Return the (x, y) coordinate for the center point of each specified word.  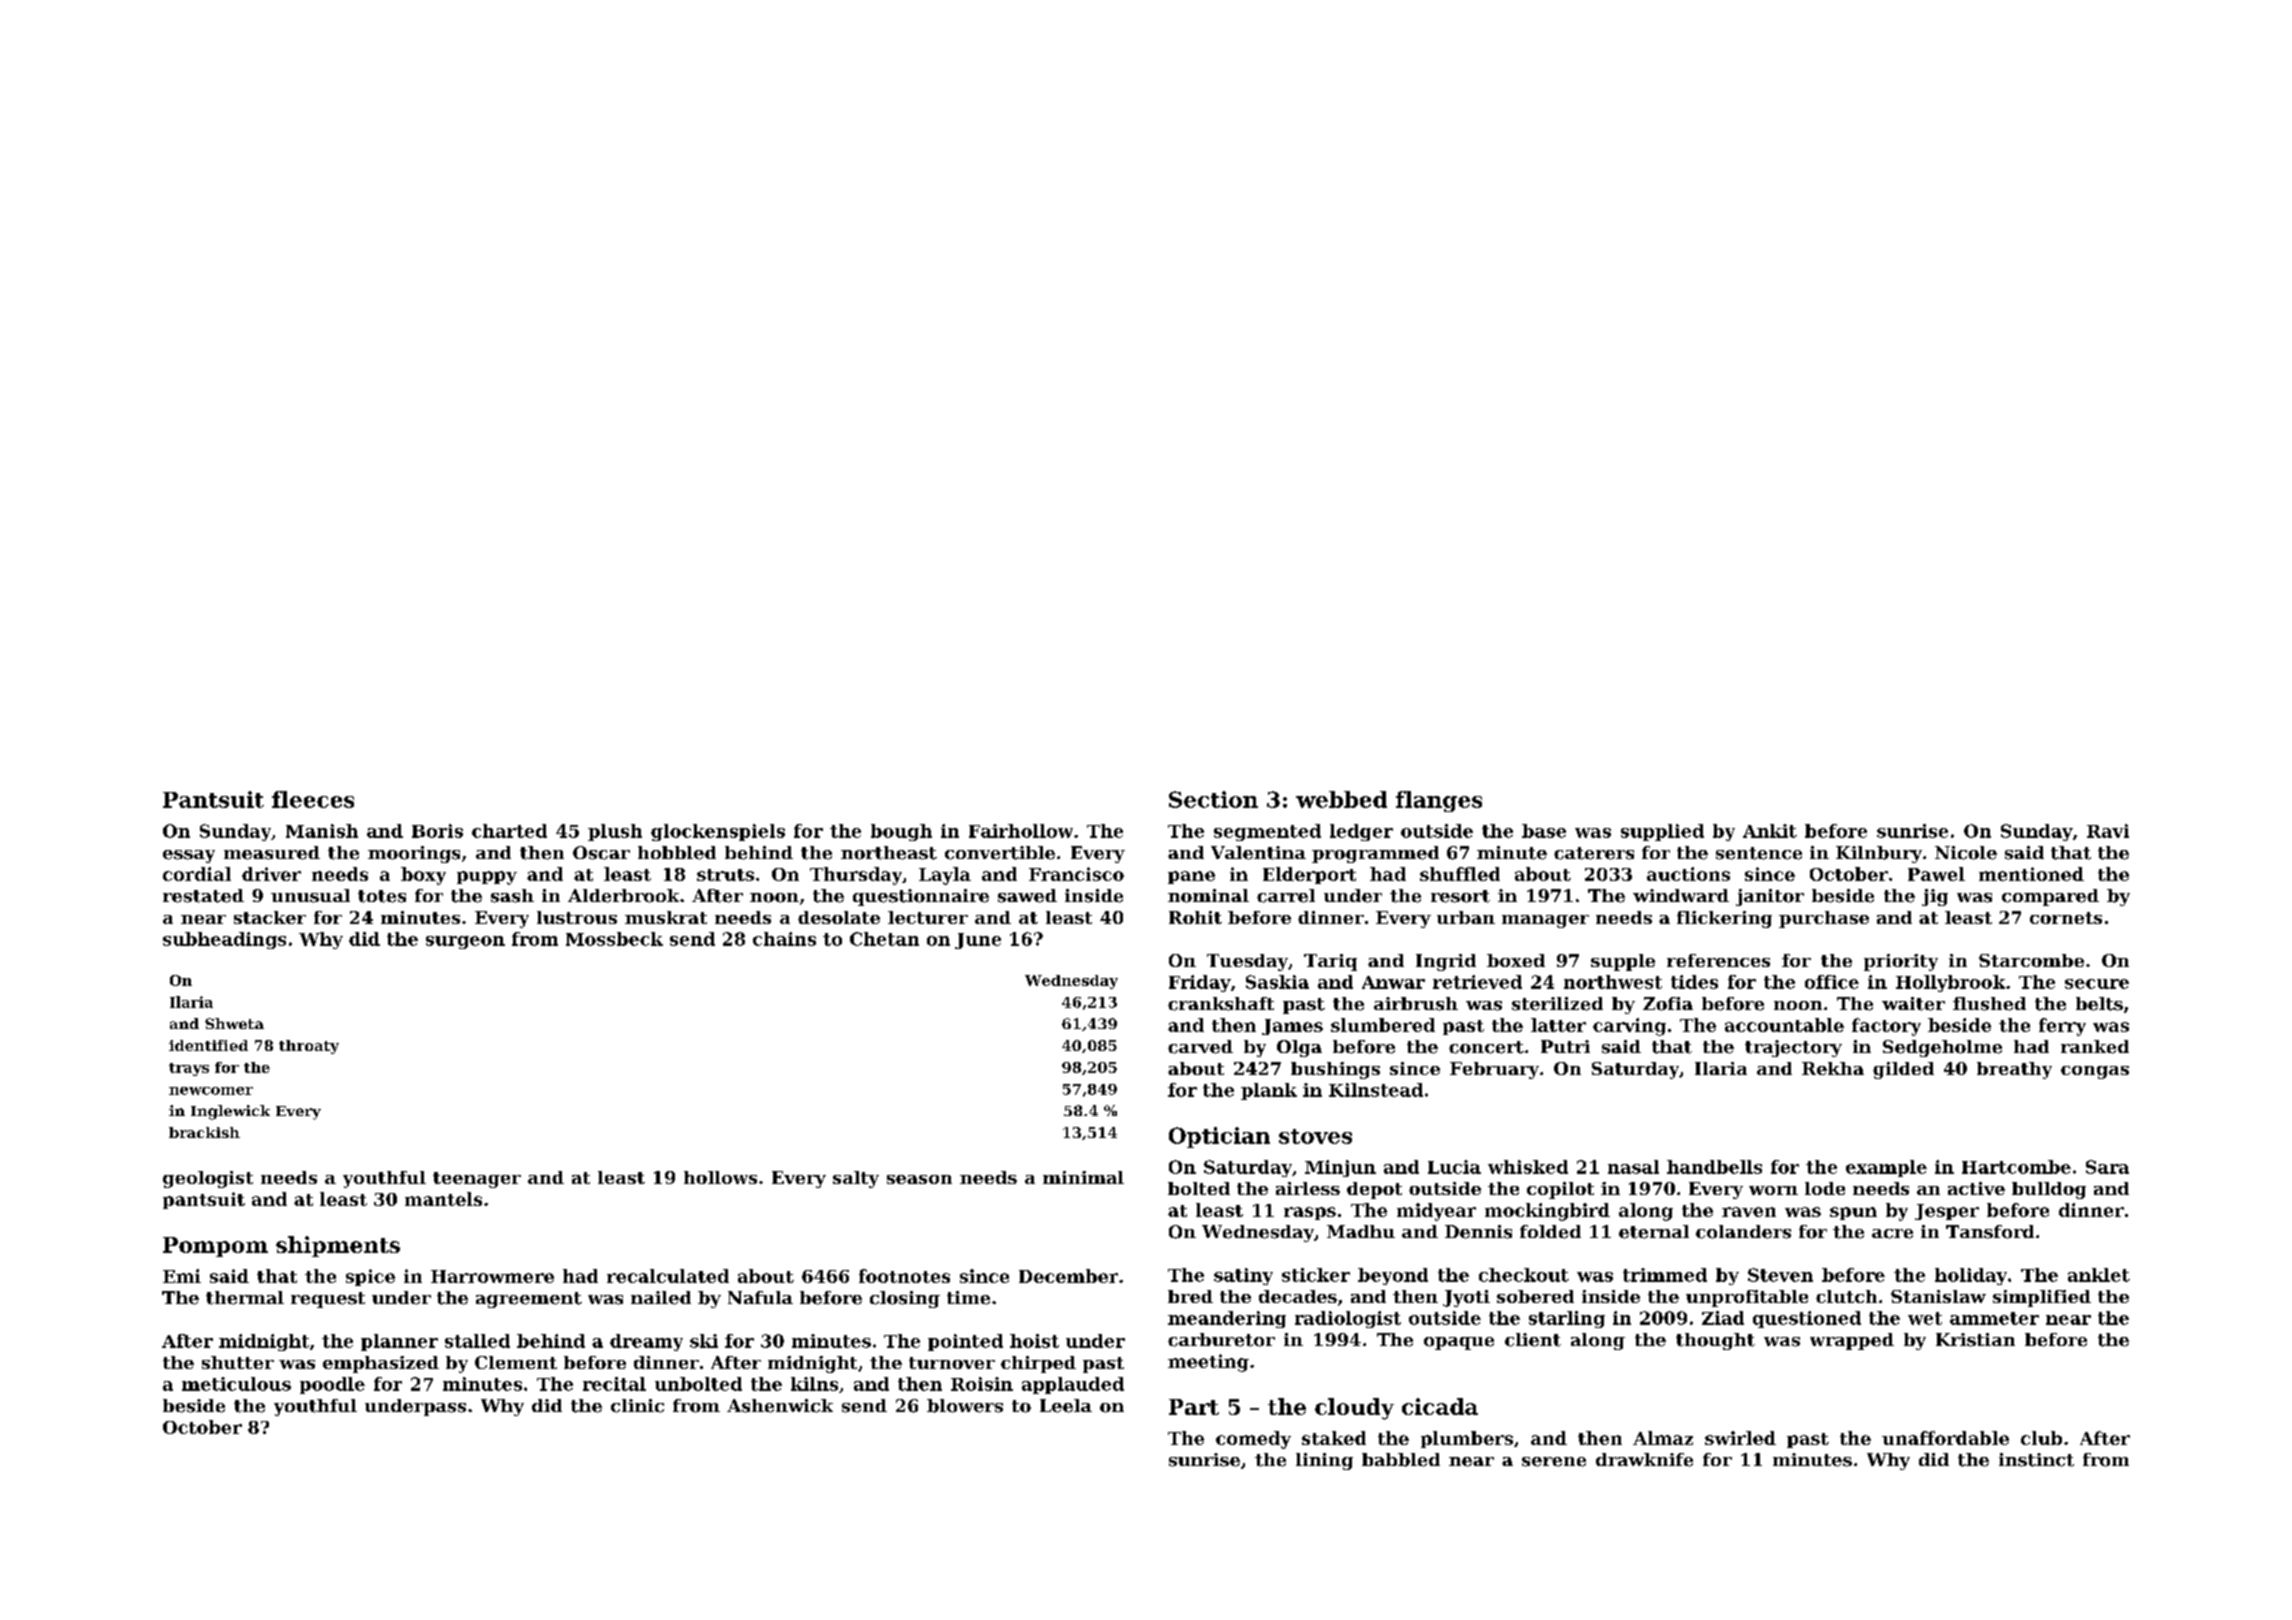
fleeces (313, 799)
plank (1269, 1091)
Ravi (2108, 831)
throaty (309, 1047)
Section (1213, 799)
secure (2097, 984)
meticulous (236, 1384)
